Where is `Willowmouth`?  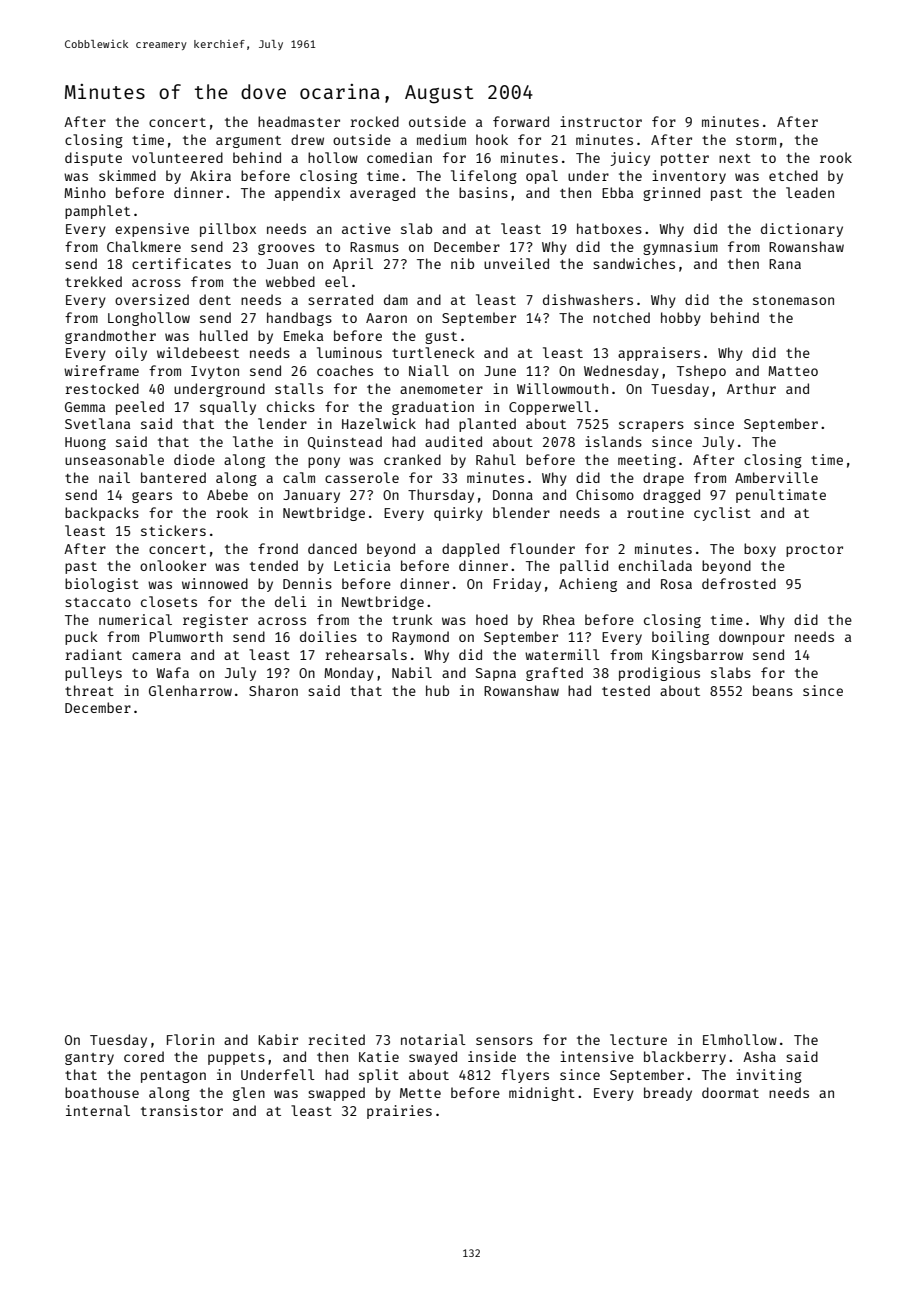
Willowmouth is located at coordinates (562, 388).
